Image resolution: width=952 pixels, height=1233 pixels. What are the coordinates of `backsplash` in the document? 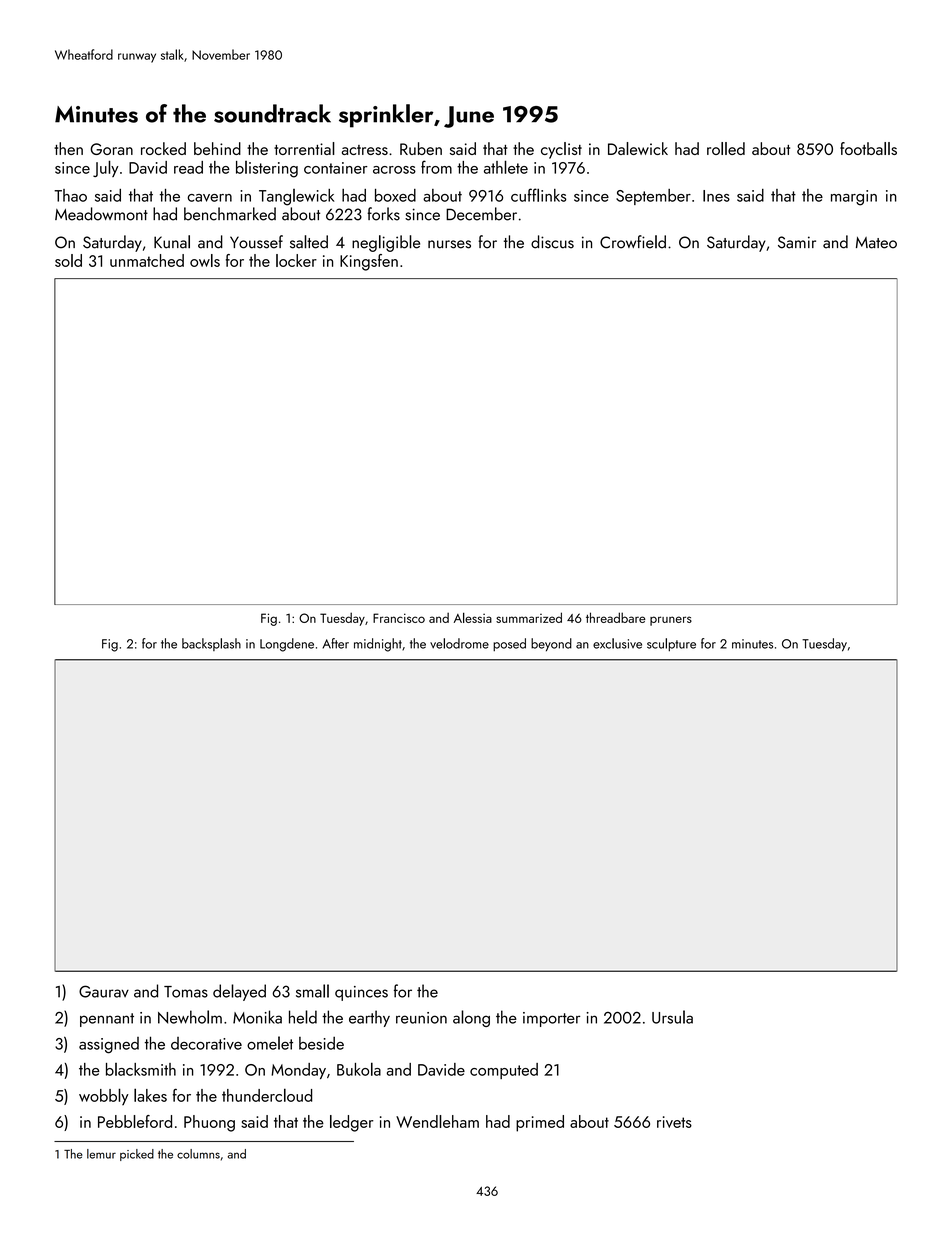 It's located at (211, 644).
